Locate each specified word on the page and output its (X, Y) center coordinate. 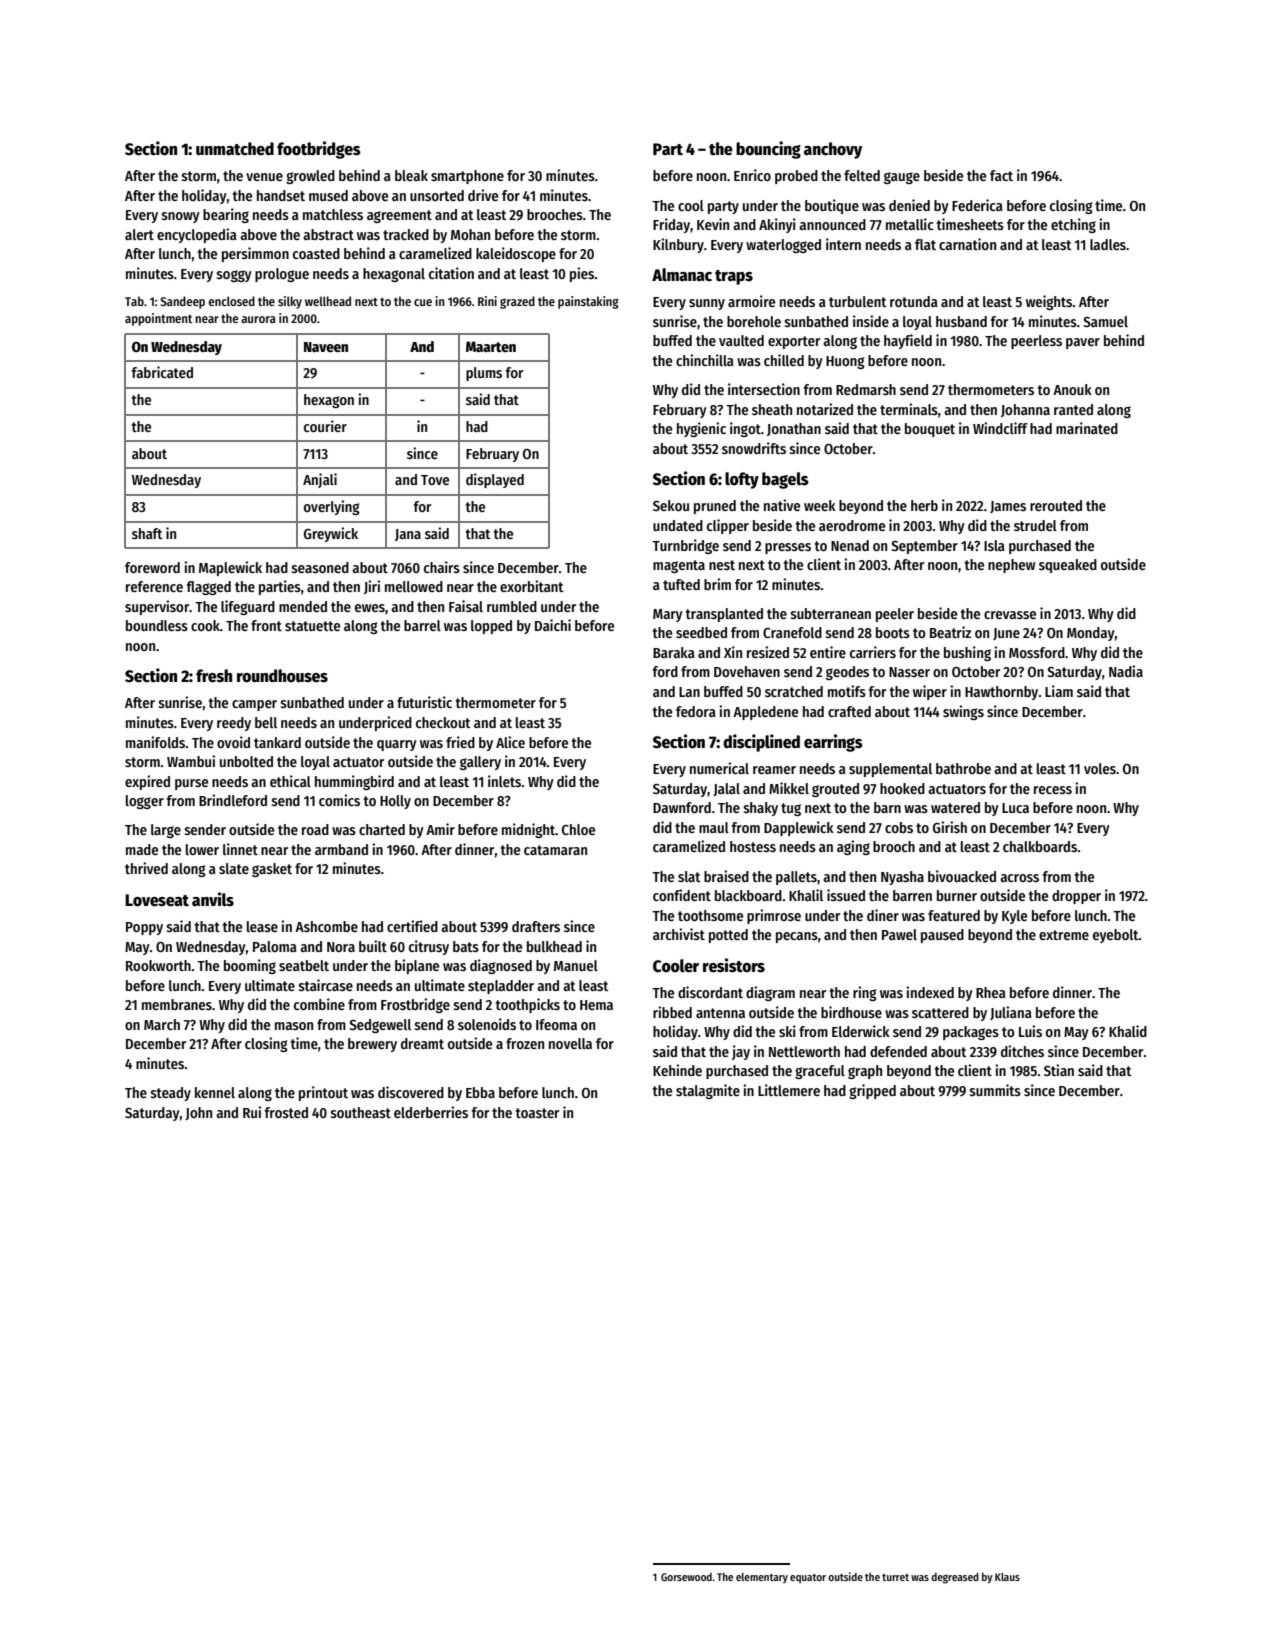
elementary (762, 1578)
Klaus (1007, 1577)
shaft (147, 533)
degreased (955, 1578)
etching (1073, 225)
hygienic (701, 429)
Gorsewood (686, 1577)
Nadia (1126, 671)
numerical (719, 768)
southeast (361, 1112)
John (198, 1113)
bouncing (768, 150)
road (315, 829)
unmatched (235, 149)
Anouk (1072, 389)
